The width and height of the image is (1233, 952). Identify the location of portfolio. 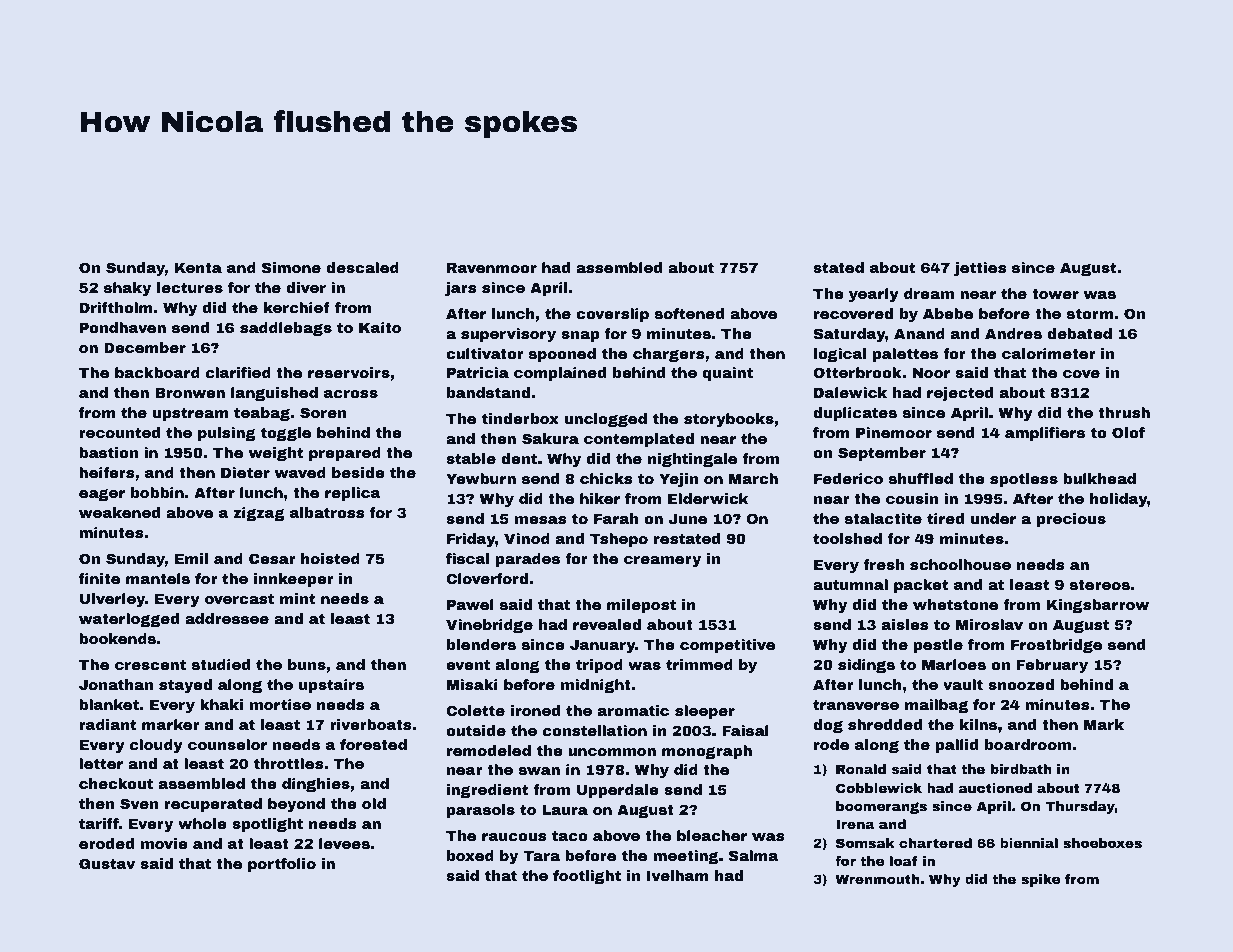
(282, 865).
